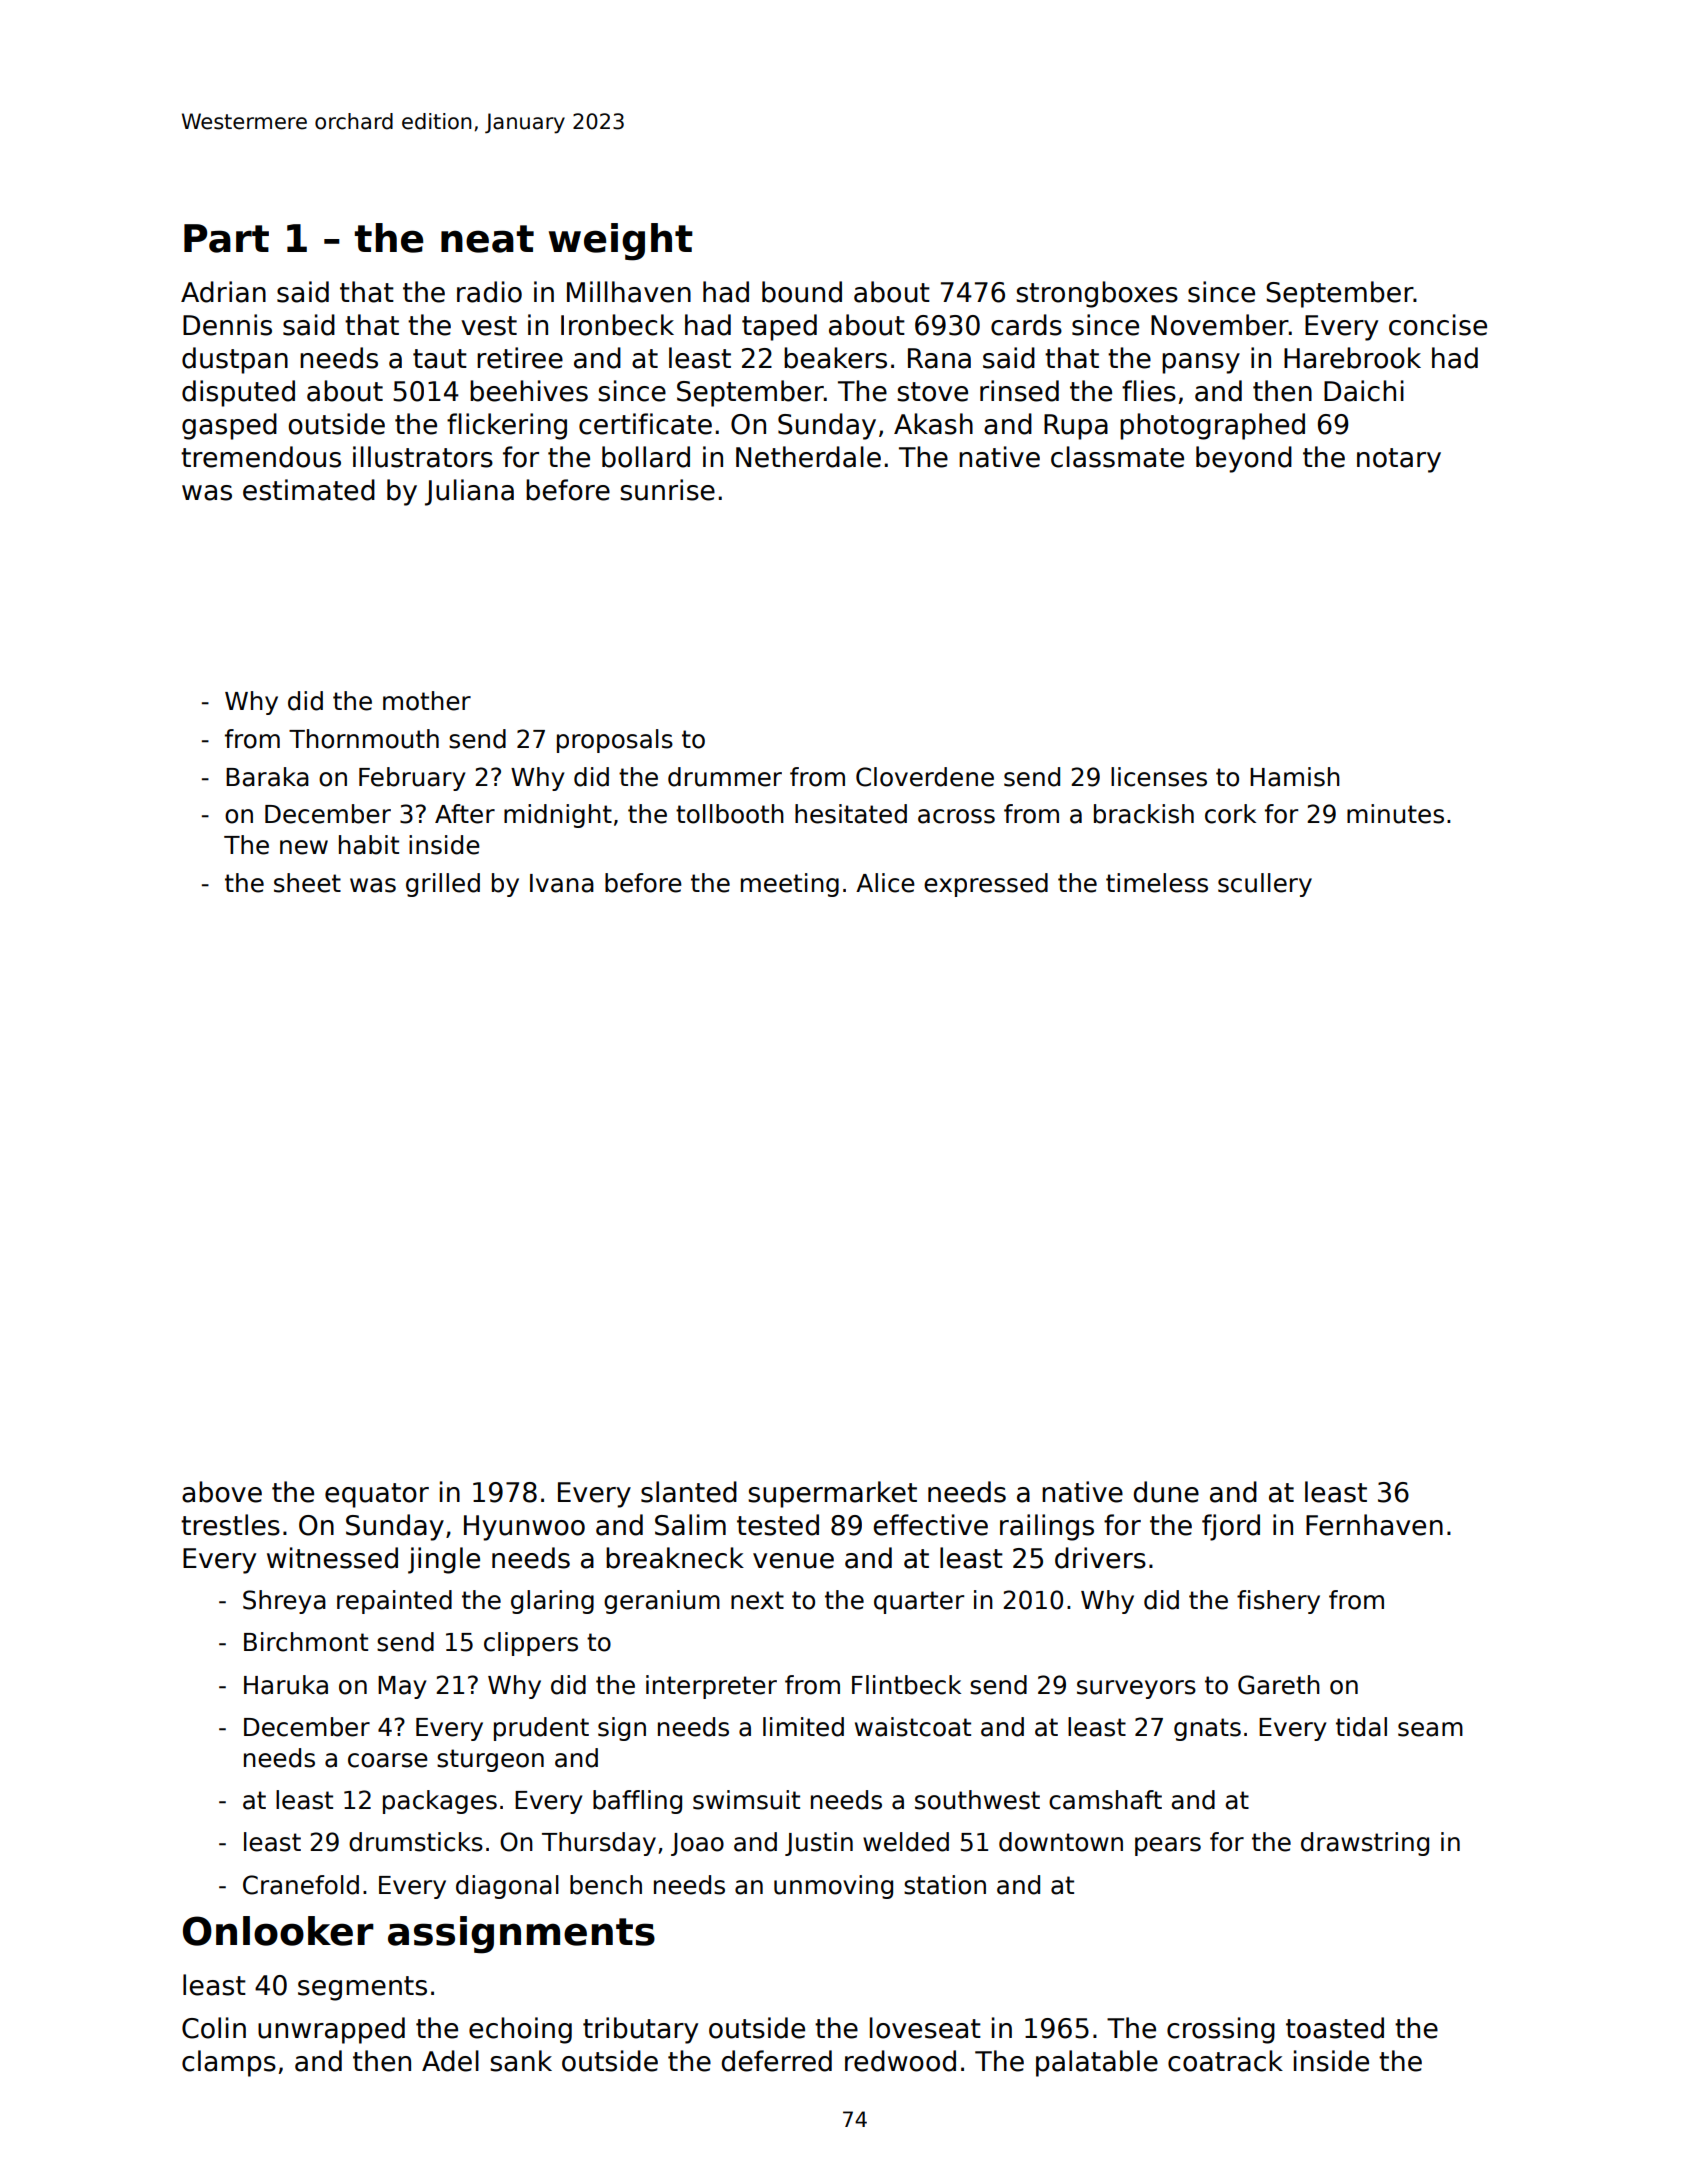 The width and height of the document is (1683, 2178). What do you see at coordinates (930, 1525) in the document?
I see `effective` at bounding box center [930, 1525].
